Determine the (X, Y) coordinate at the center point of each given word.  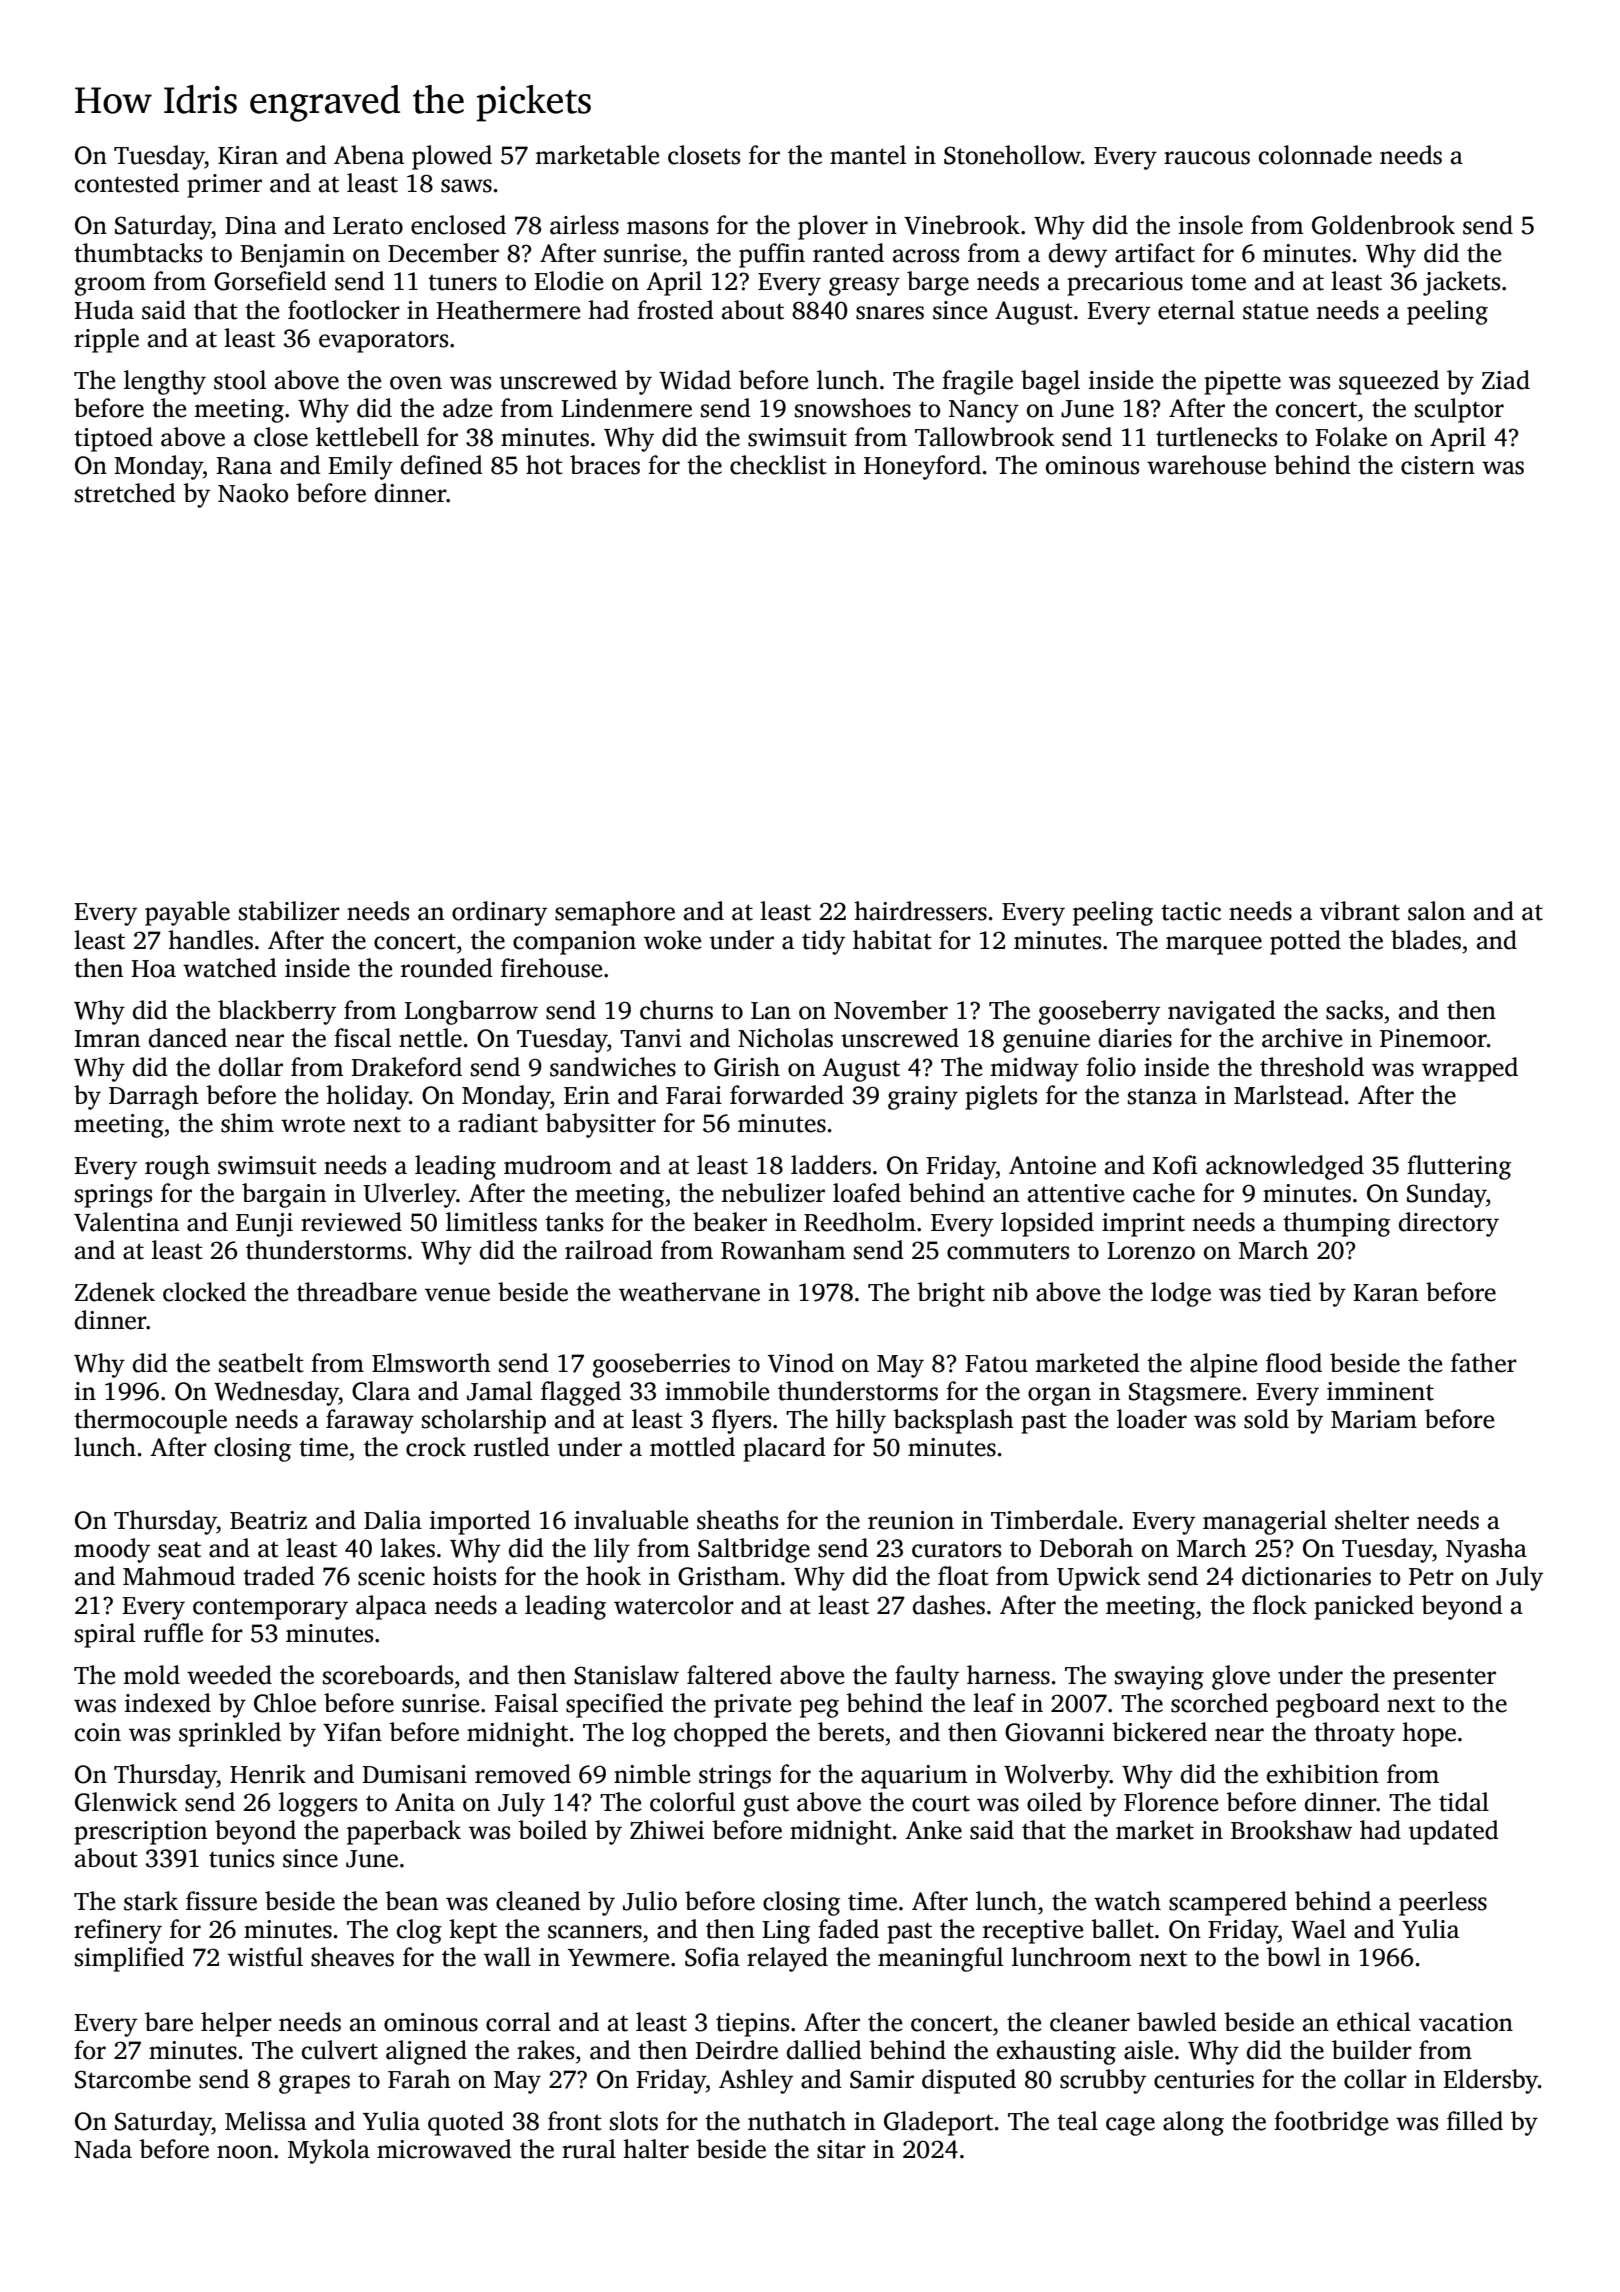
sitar (841, 2149)
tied (1290, 1292)
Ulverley (410, 1195)
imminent (1380, 1391)
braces (605, 465)
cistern (1438, 465)
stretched (125, 493)
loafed (867, 1193)
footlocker (344, 310)
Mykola (329, 2151)
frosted (675, 310)
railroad (609, 1250)
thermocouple (150, 1421)
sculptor (1459, 410)
